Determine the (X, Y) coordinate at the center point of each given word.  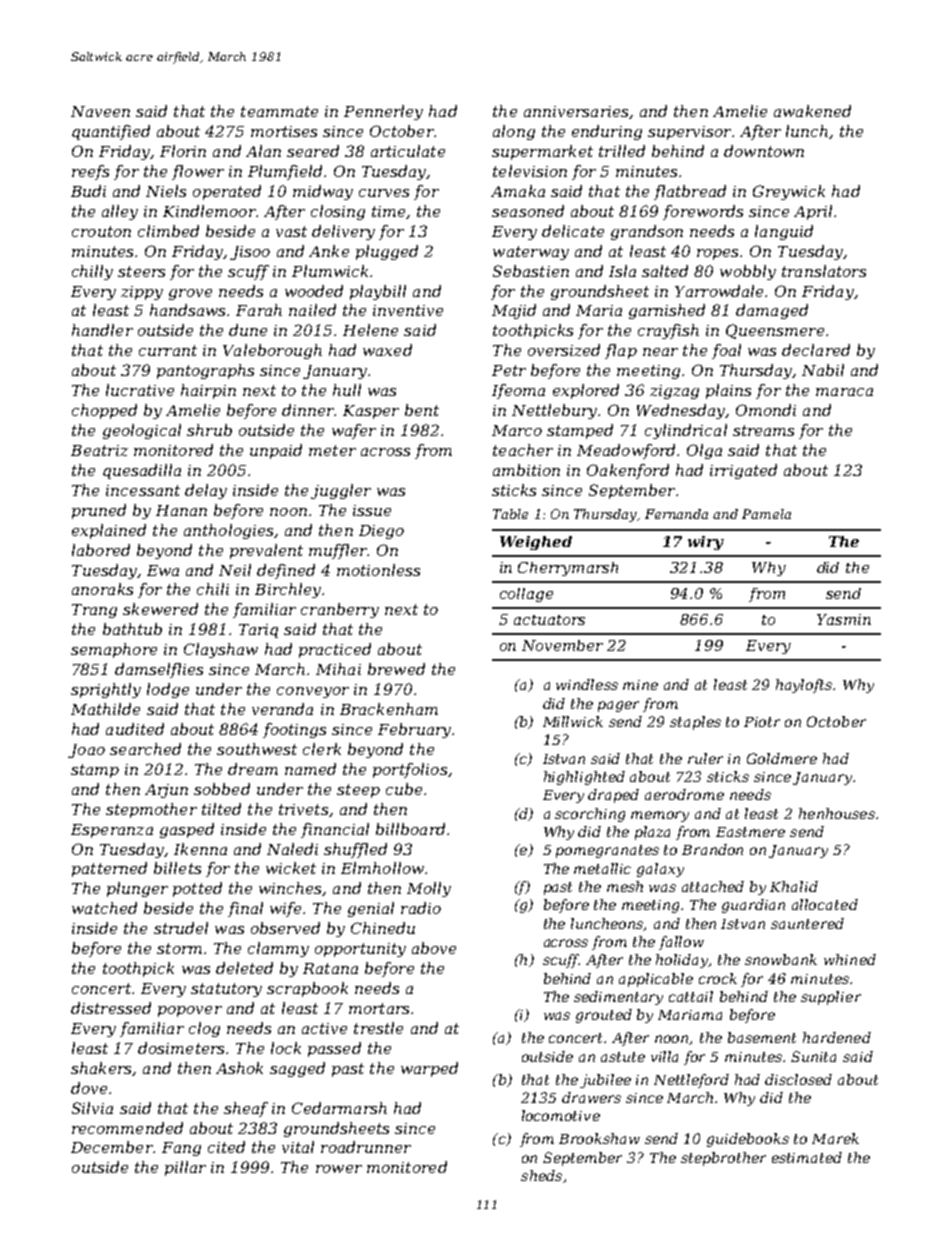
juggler (341, 491)
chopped (104, 411)
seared (313, 151)
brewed (396, 669)
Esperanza (112, 831)
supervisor (689, 133)
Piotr (762, 722)
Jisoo (250, 253)
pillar (185, 1168)
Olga (704, 451)
